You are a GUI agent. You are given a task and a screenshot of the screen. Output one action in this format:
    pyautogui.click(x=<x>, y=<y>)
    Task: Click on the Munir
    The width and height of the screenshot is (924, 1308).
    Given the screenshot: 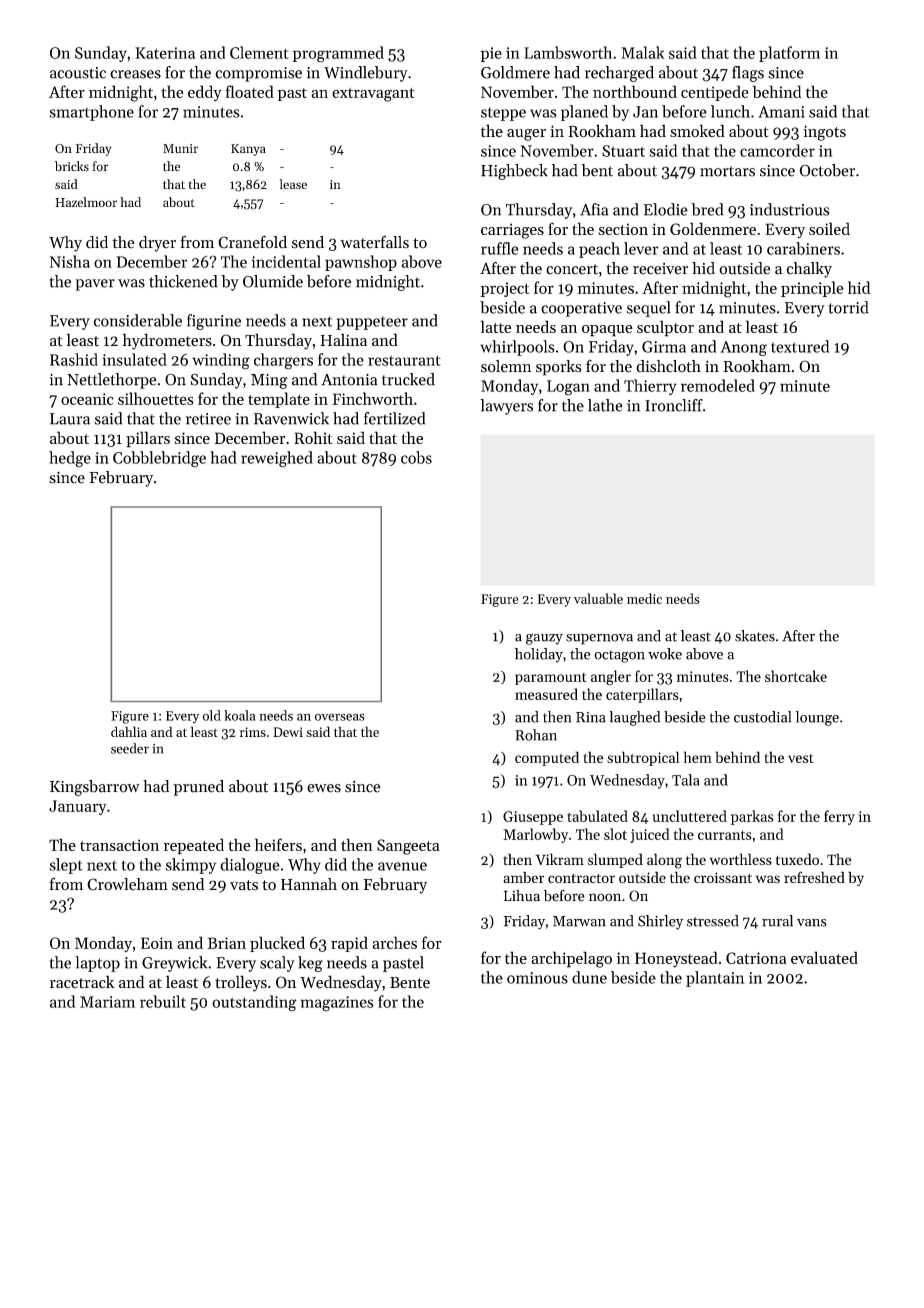 What is the action you would take?
    pyautogui.click(x=180, y=149)
